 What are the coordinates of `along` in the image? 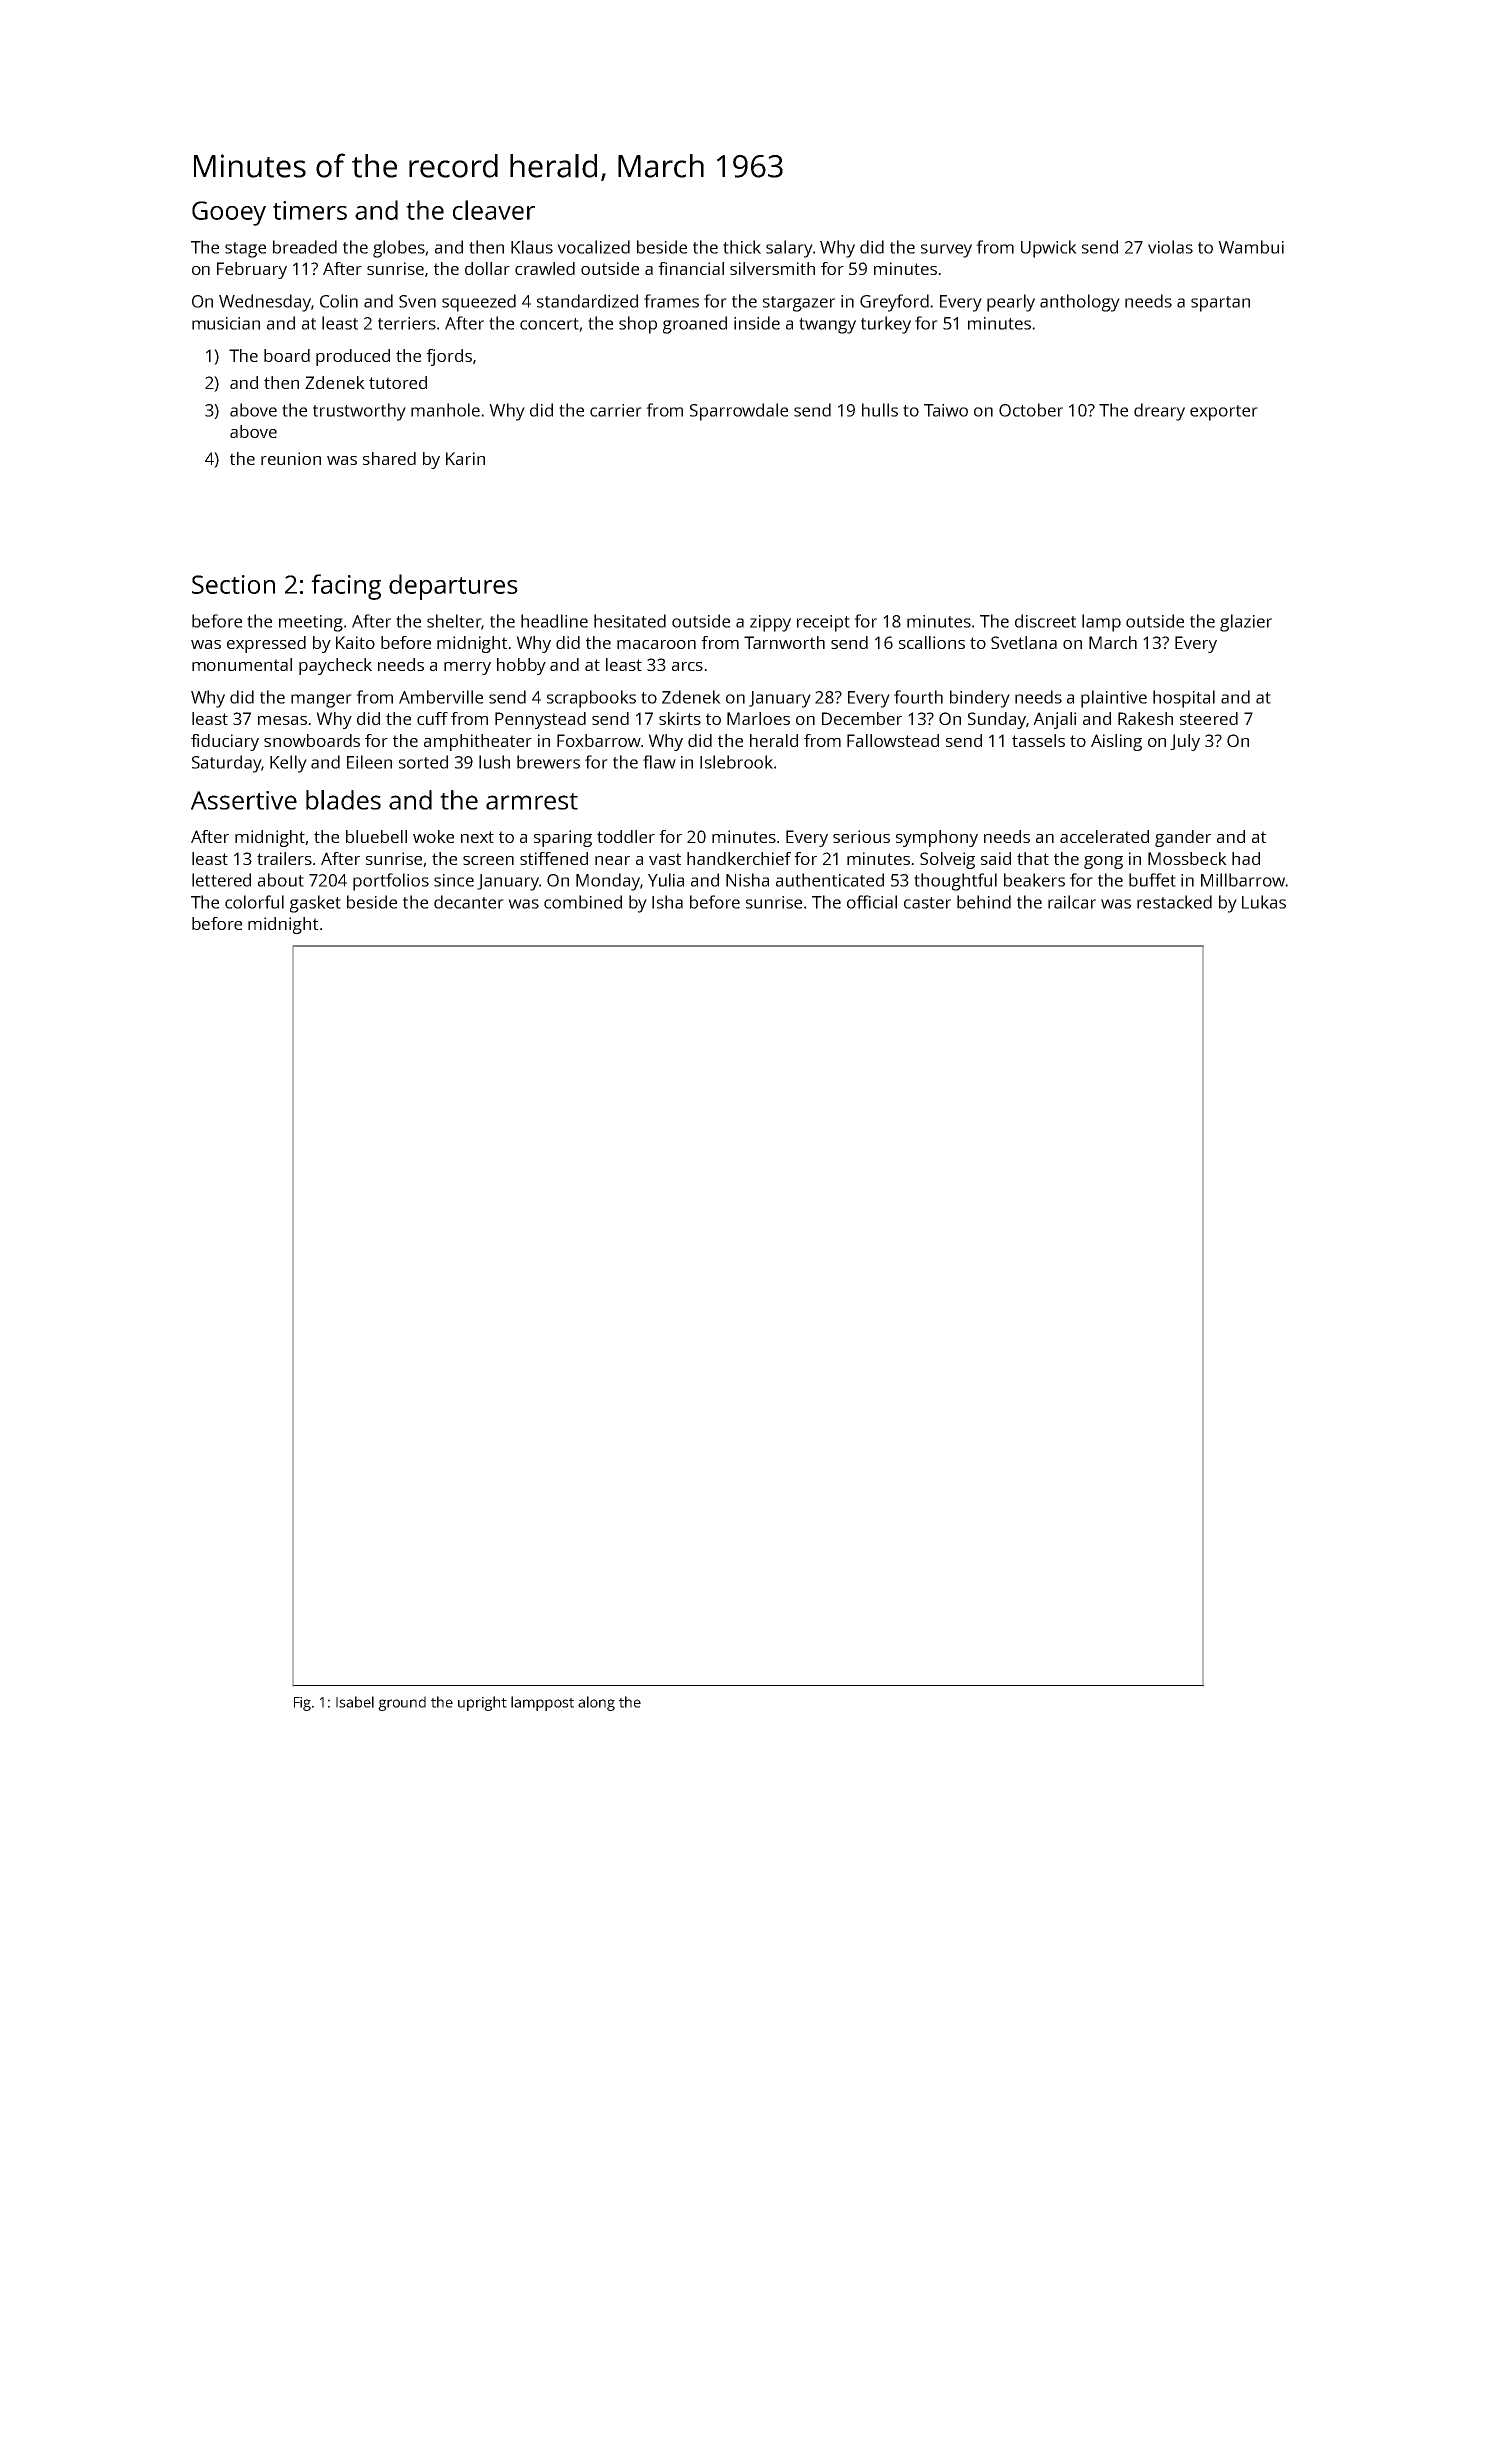 It's located at (596, 1703).
